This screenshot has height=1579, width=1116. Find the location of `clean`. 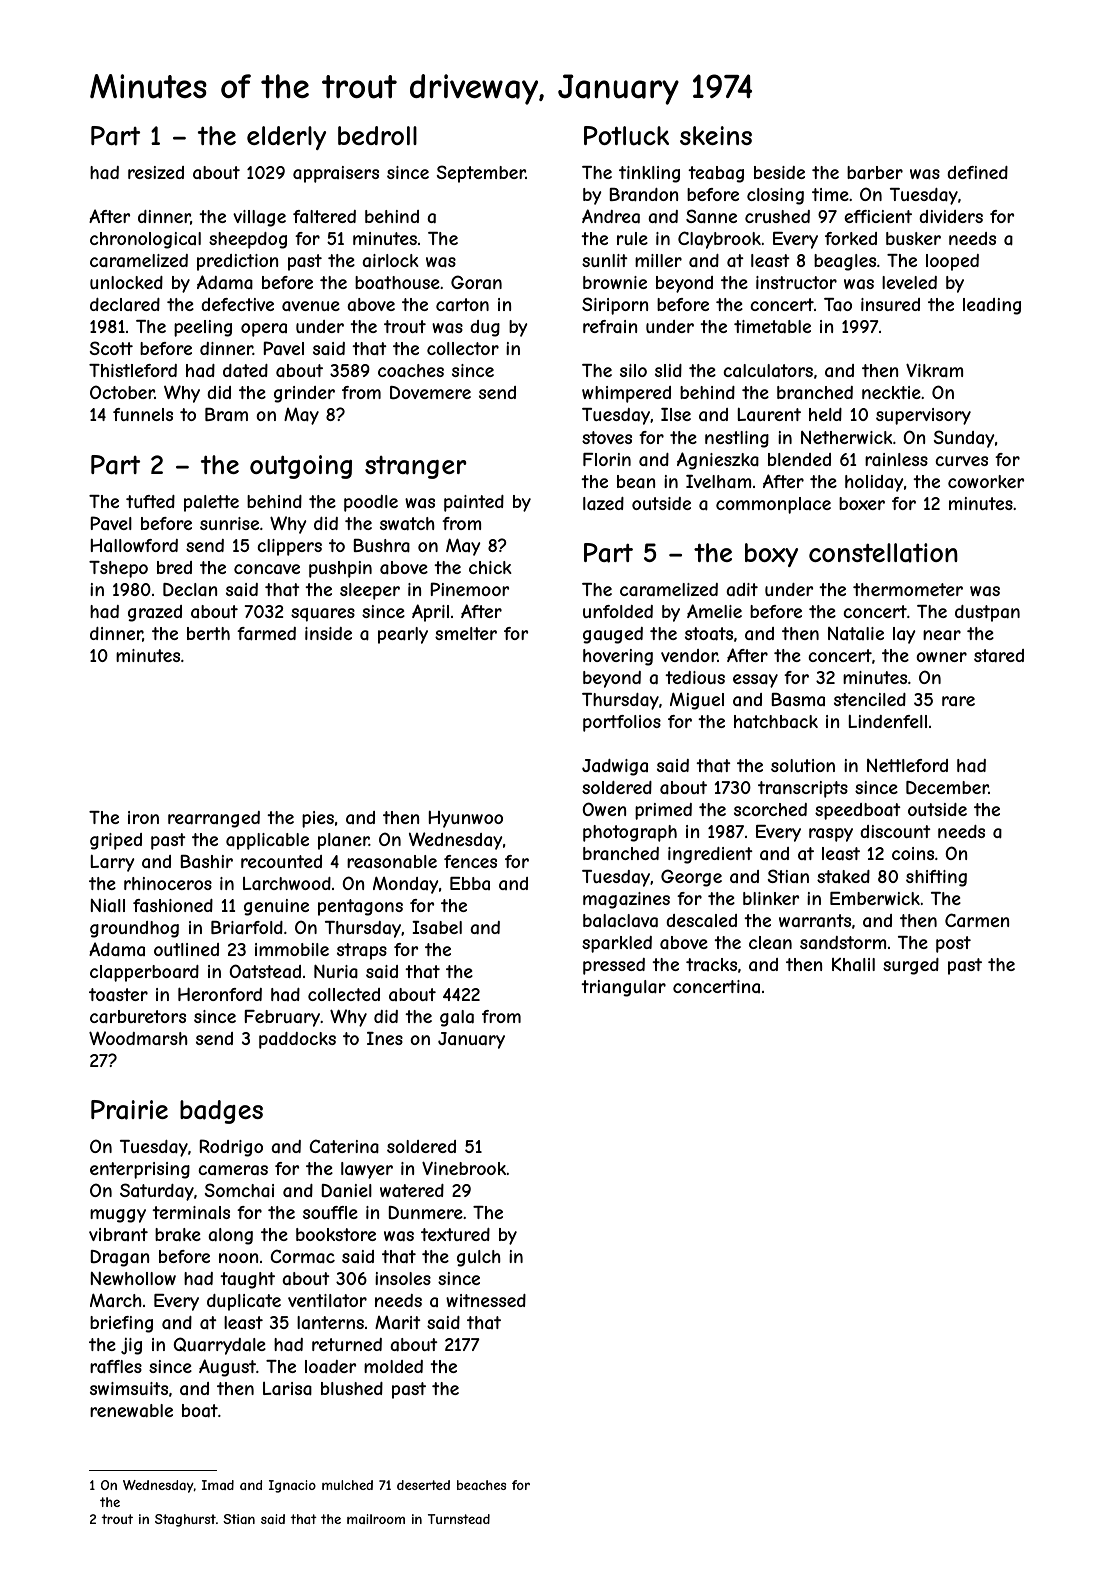

clean is located at coordinates (770, 942).
